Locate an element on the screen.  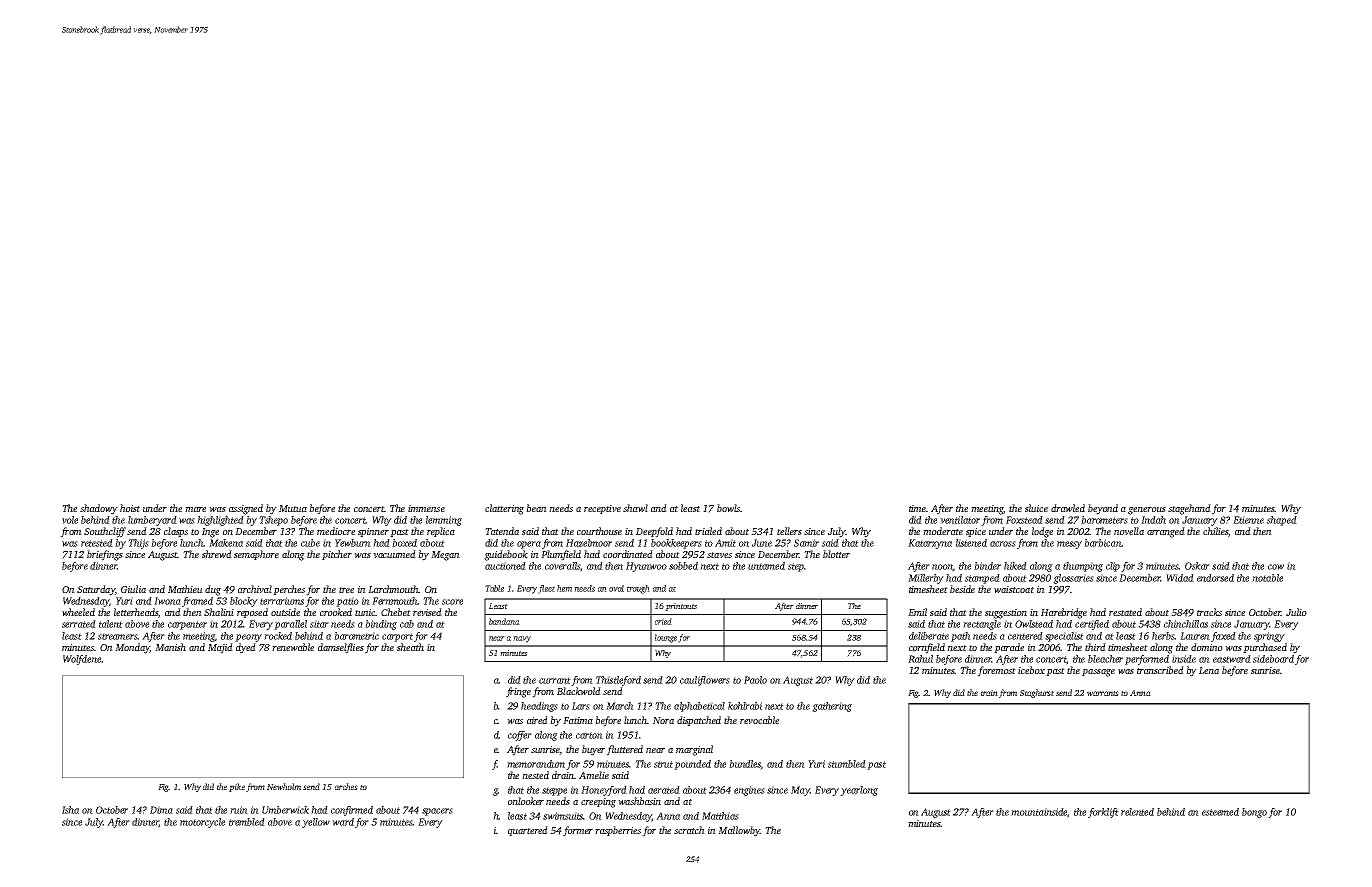
train is located at coordinates (989, 693).
